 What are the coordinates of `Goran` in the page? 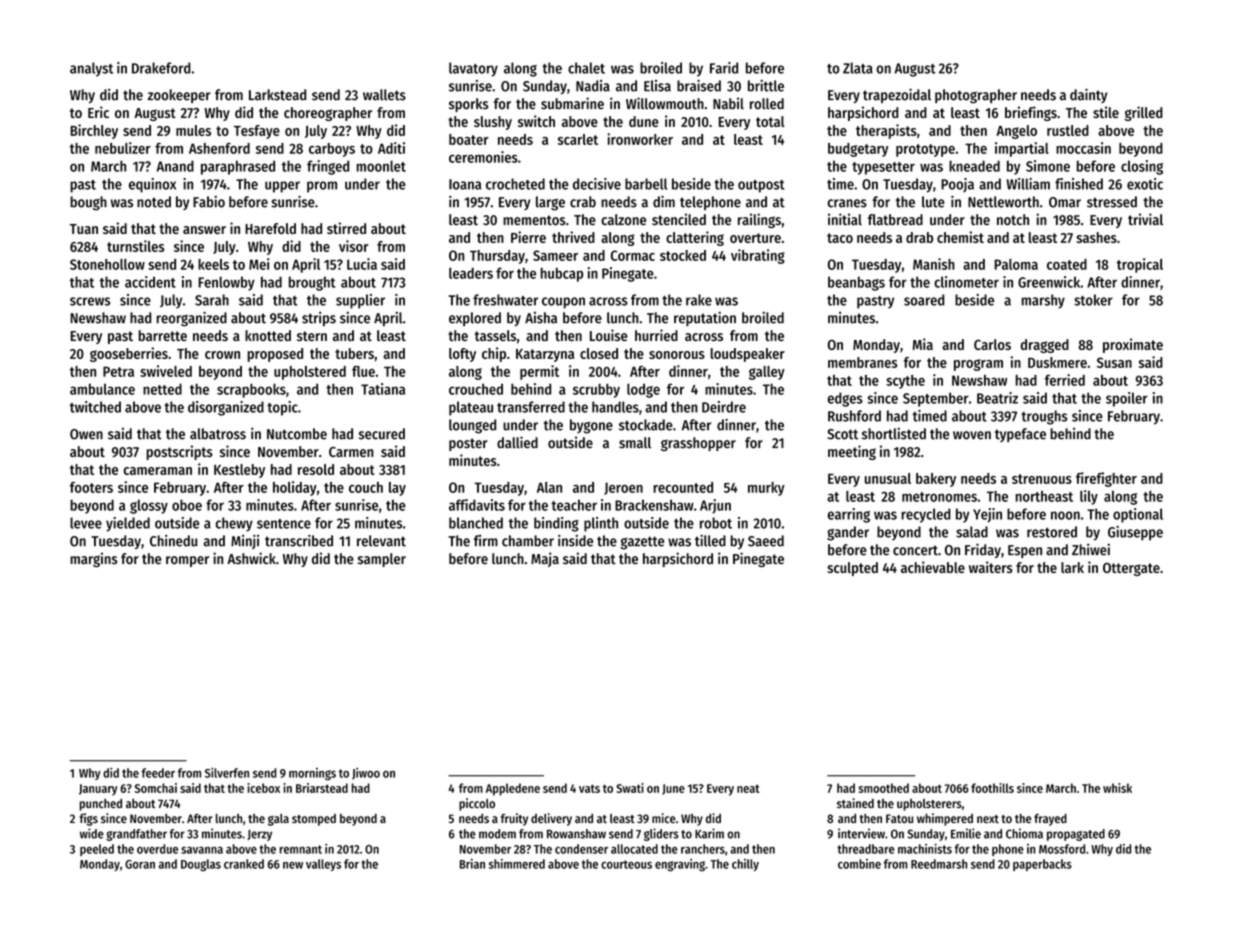 It's located at (140, 864).
